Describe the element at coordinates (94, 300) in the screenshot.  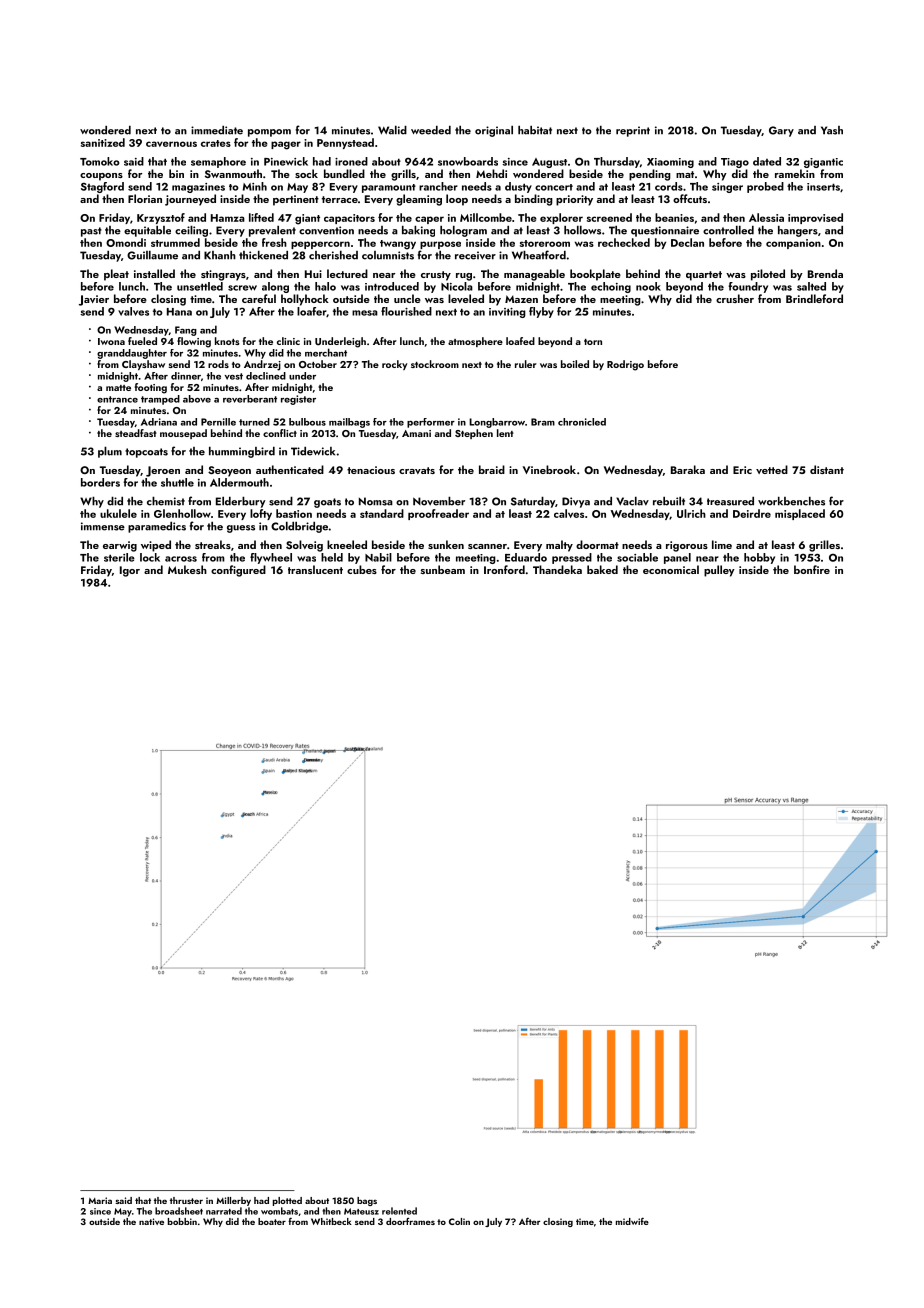
I see `Javier` at that location.
